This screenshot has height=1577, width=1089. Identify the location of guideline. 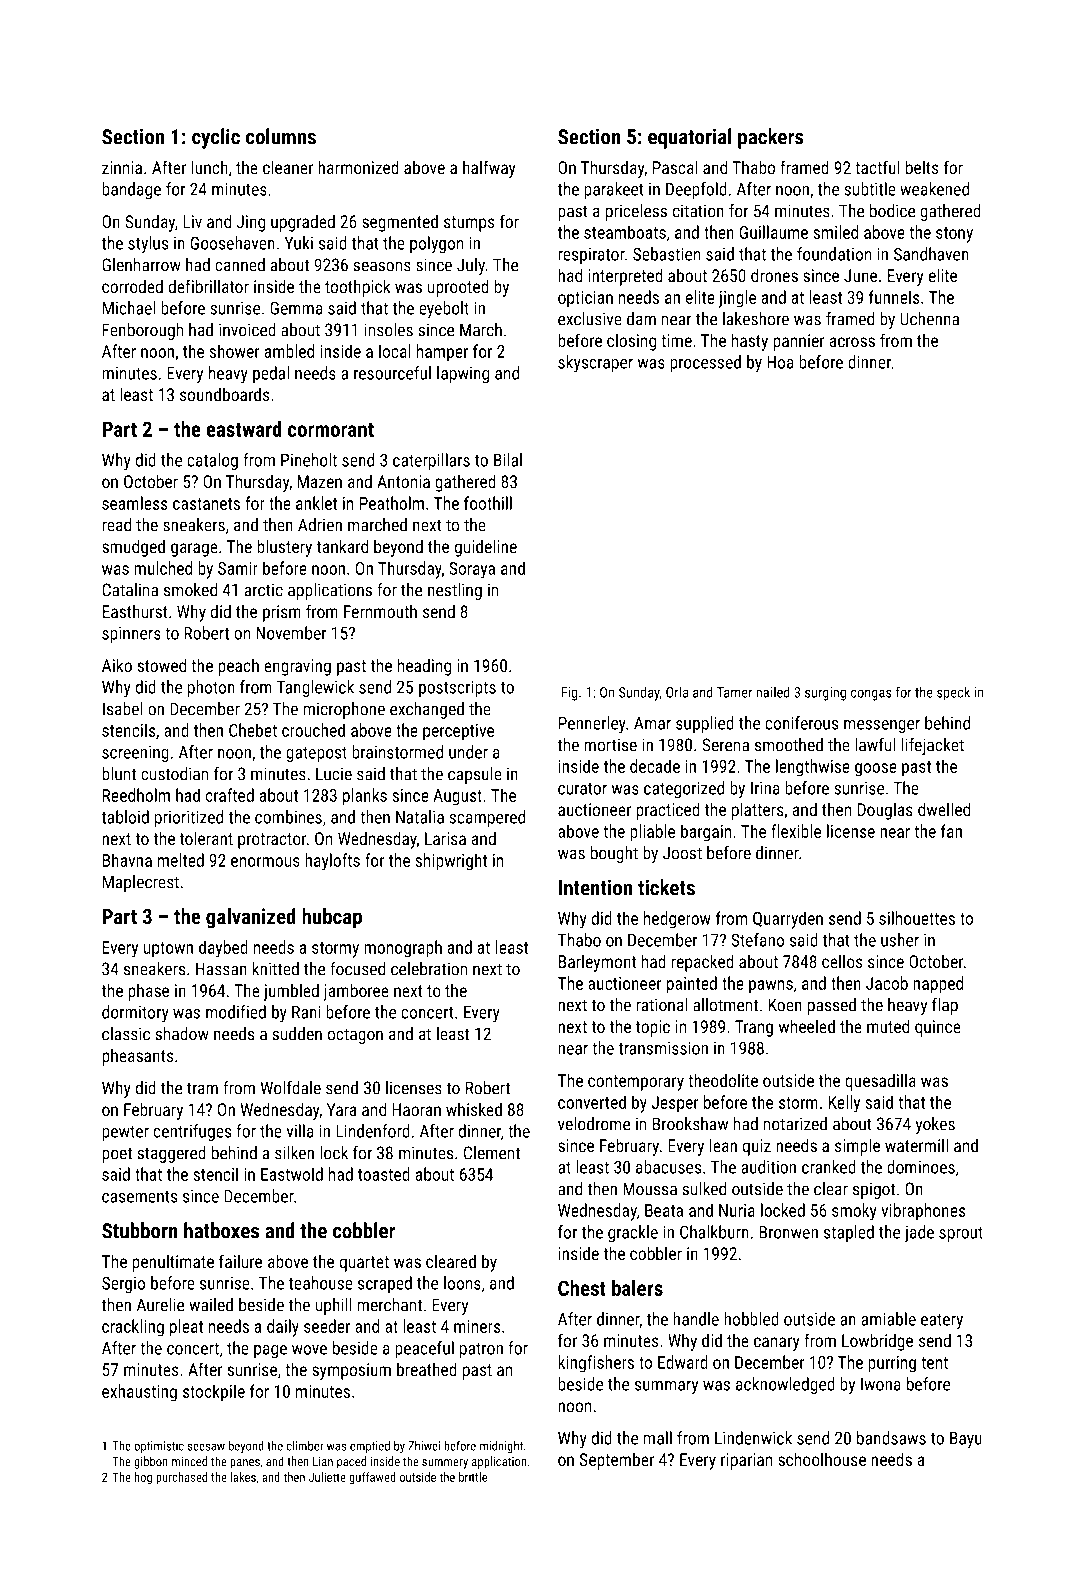
(486, 548).
